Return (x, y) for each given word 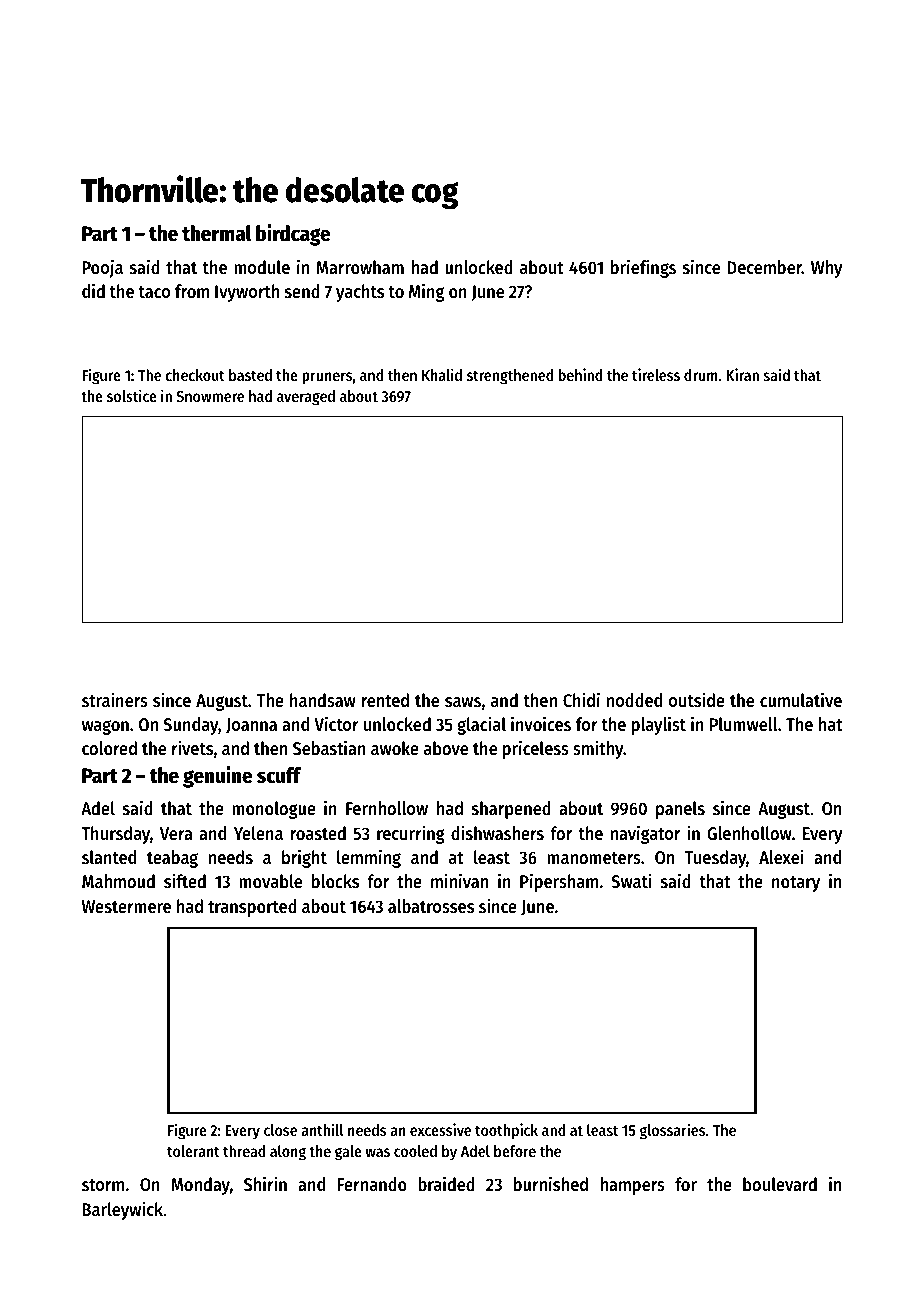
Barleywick (122, 1210)
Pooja (102, 268)
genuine (218, 777)
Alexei (781, 856)
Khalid (442, 374)
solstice (132, 395)
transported (252, 908)
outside (697, 699)
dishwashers (497, 832)
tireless (656, 374)
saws (463, 702)
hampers (632, 1186)
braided (446, 1183)
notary (796, 884)
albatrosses (431, 906)
